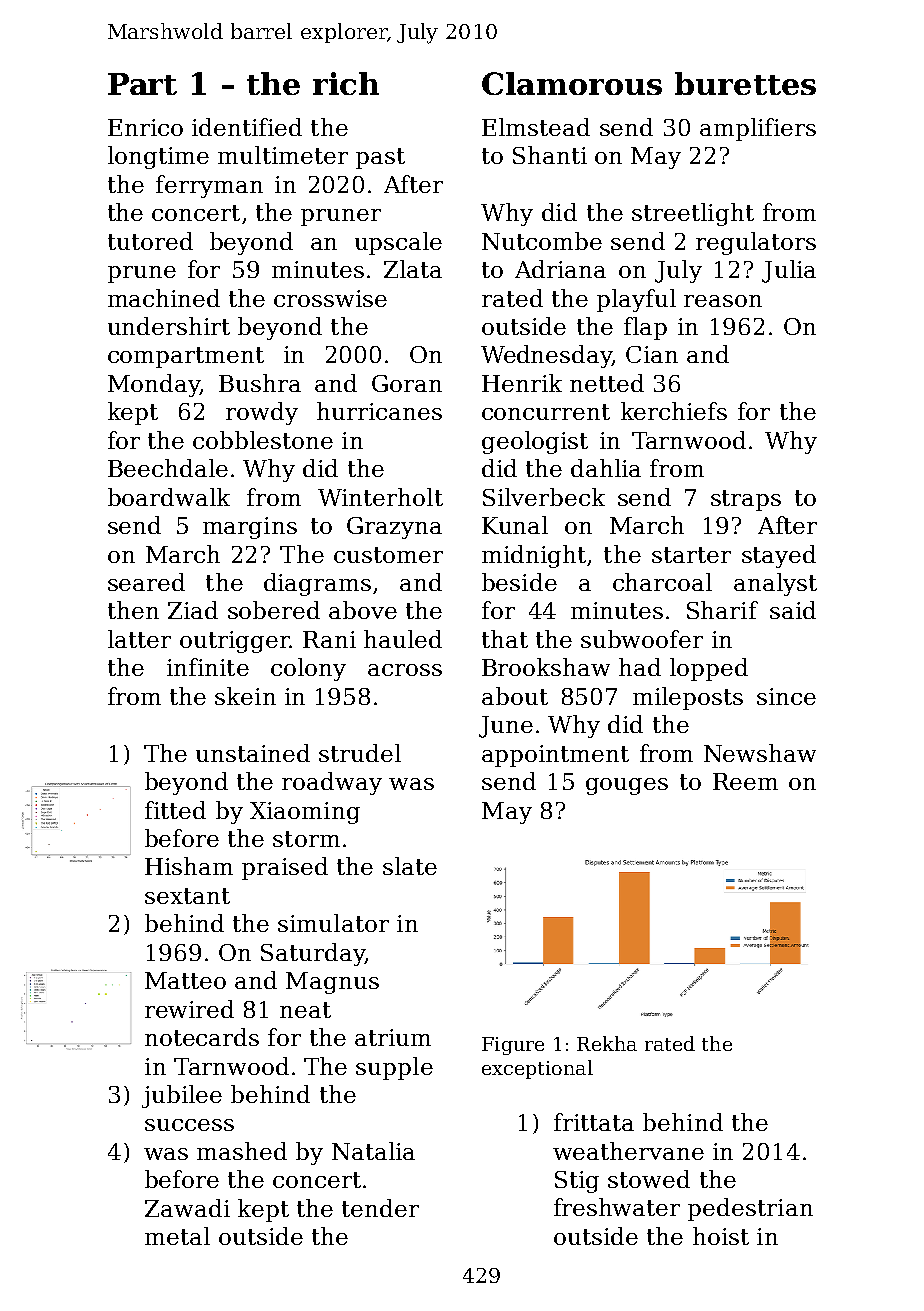  Describe the element at coordinates (253, 753) in the document. I see `unstained` at that location.
